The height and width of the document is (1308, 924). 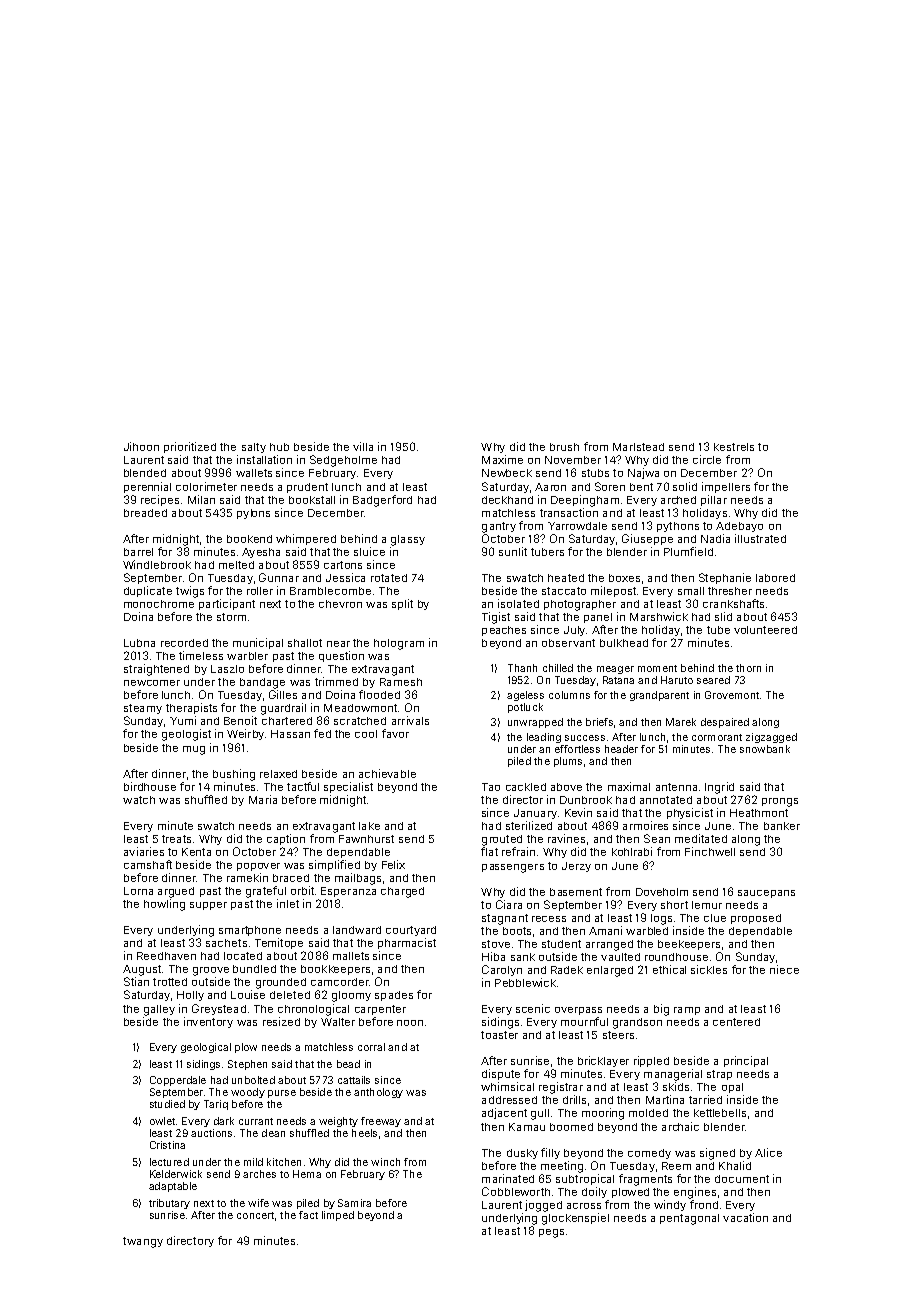 I want to click on Gunnar, so click(x=279, y=577).
